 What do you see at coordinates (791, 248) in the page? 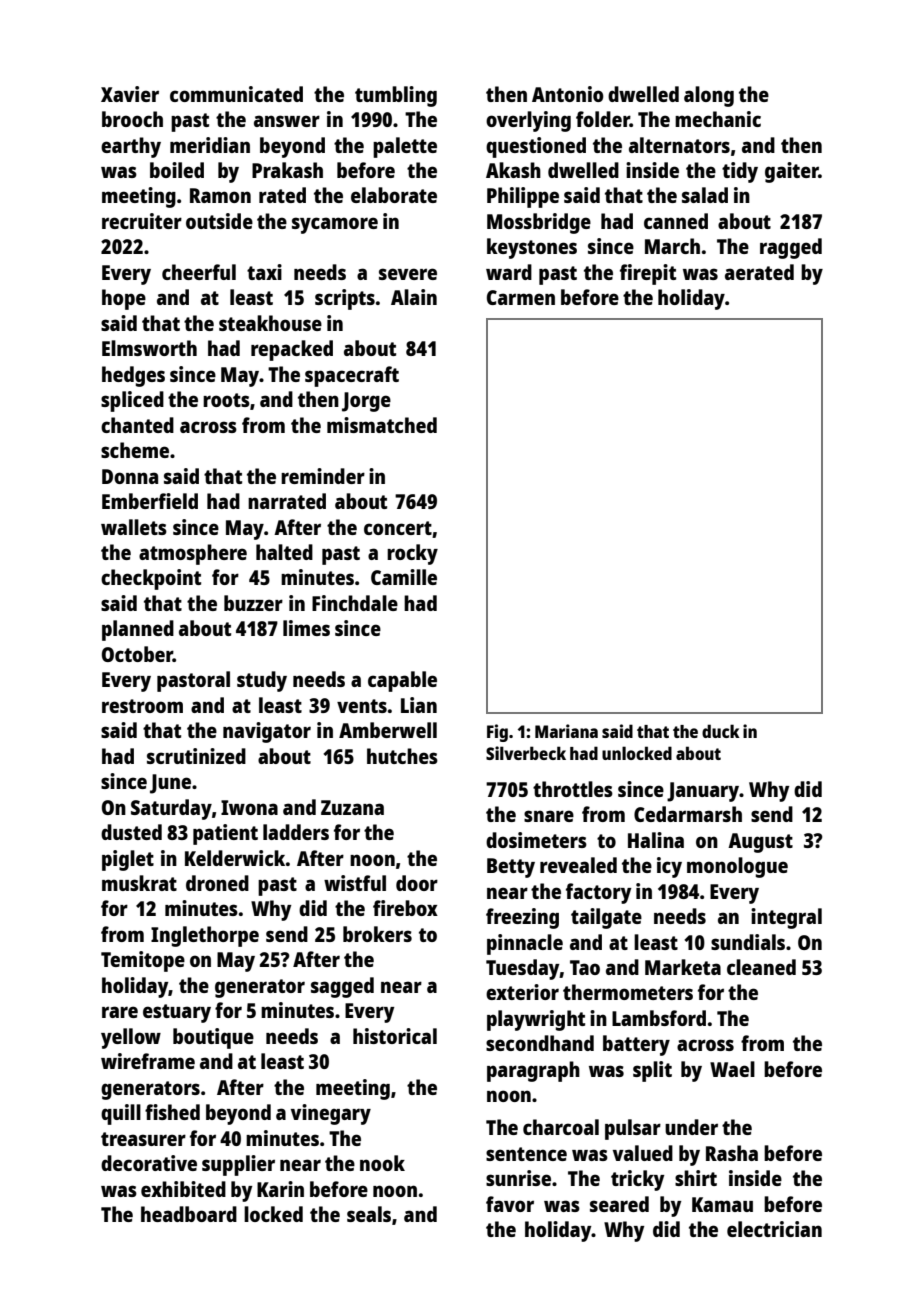
I see `ragged` at bounding box center [791, 248].
